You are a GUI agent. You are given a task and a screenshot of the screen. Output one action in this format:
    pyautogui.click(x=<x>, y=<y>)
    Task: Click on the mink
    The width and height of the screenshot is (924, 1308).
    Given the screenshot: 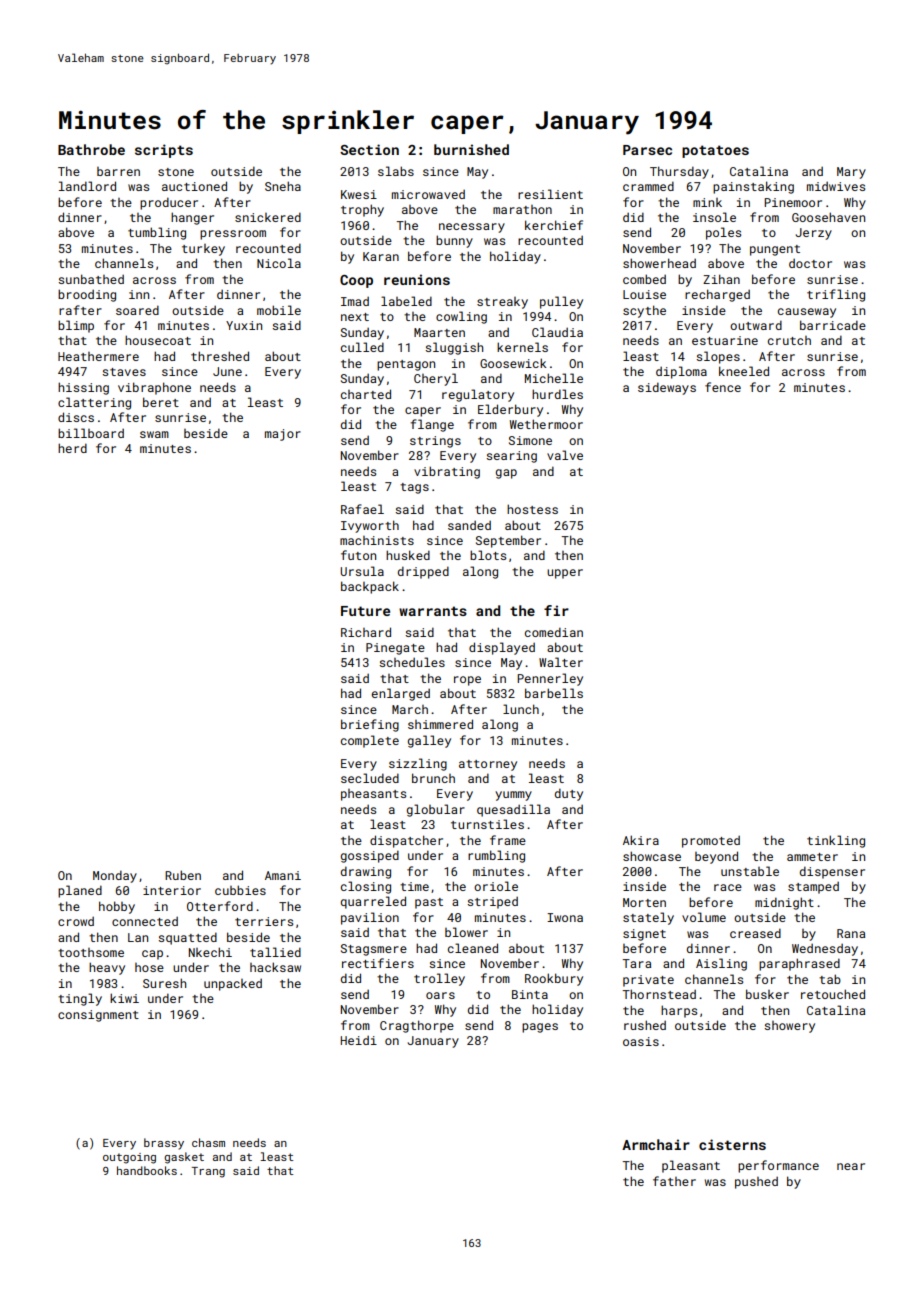 What is the action you would take?
    pyautogui.click(x=707, y=202)
